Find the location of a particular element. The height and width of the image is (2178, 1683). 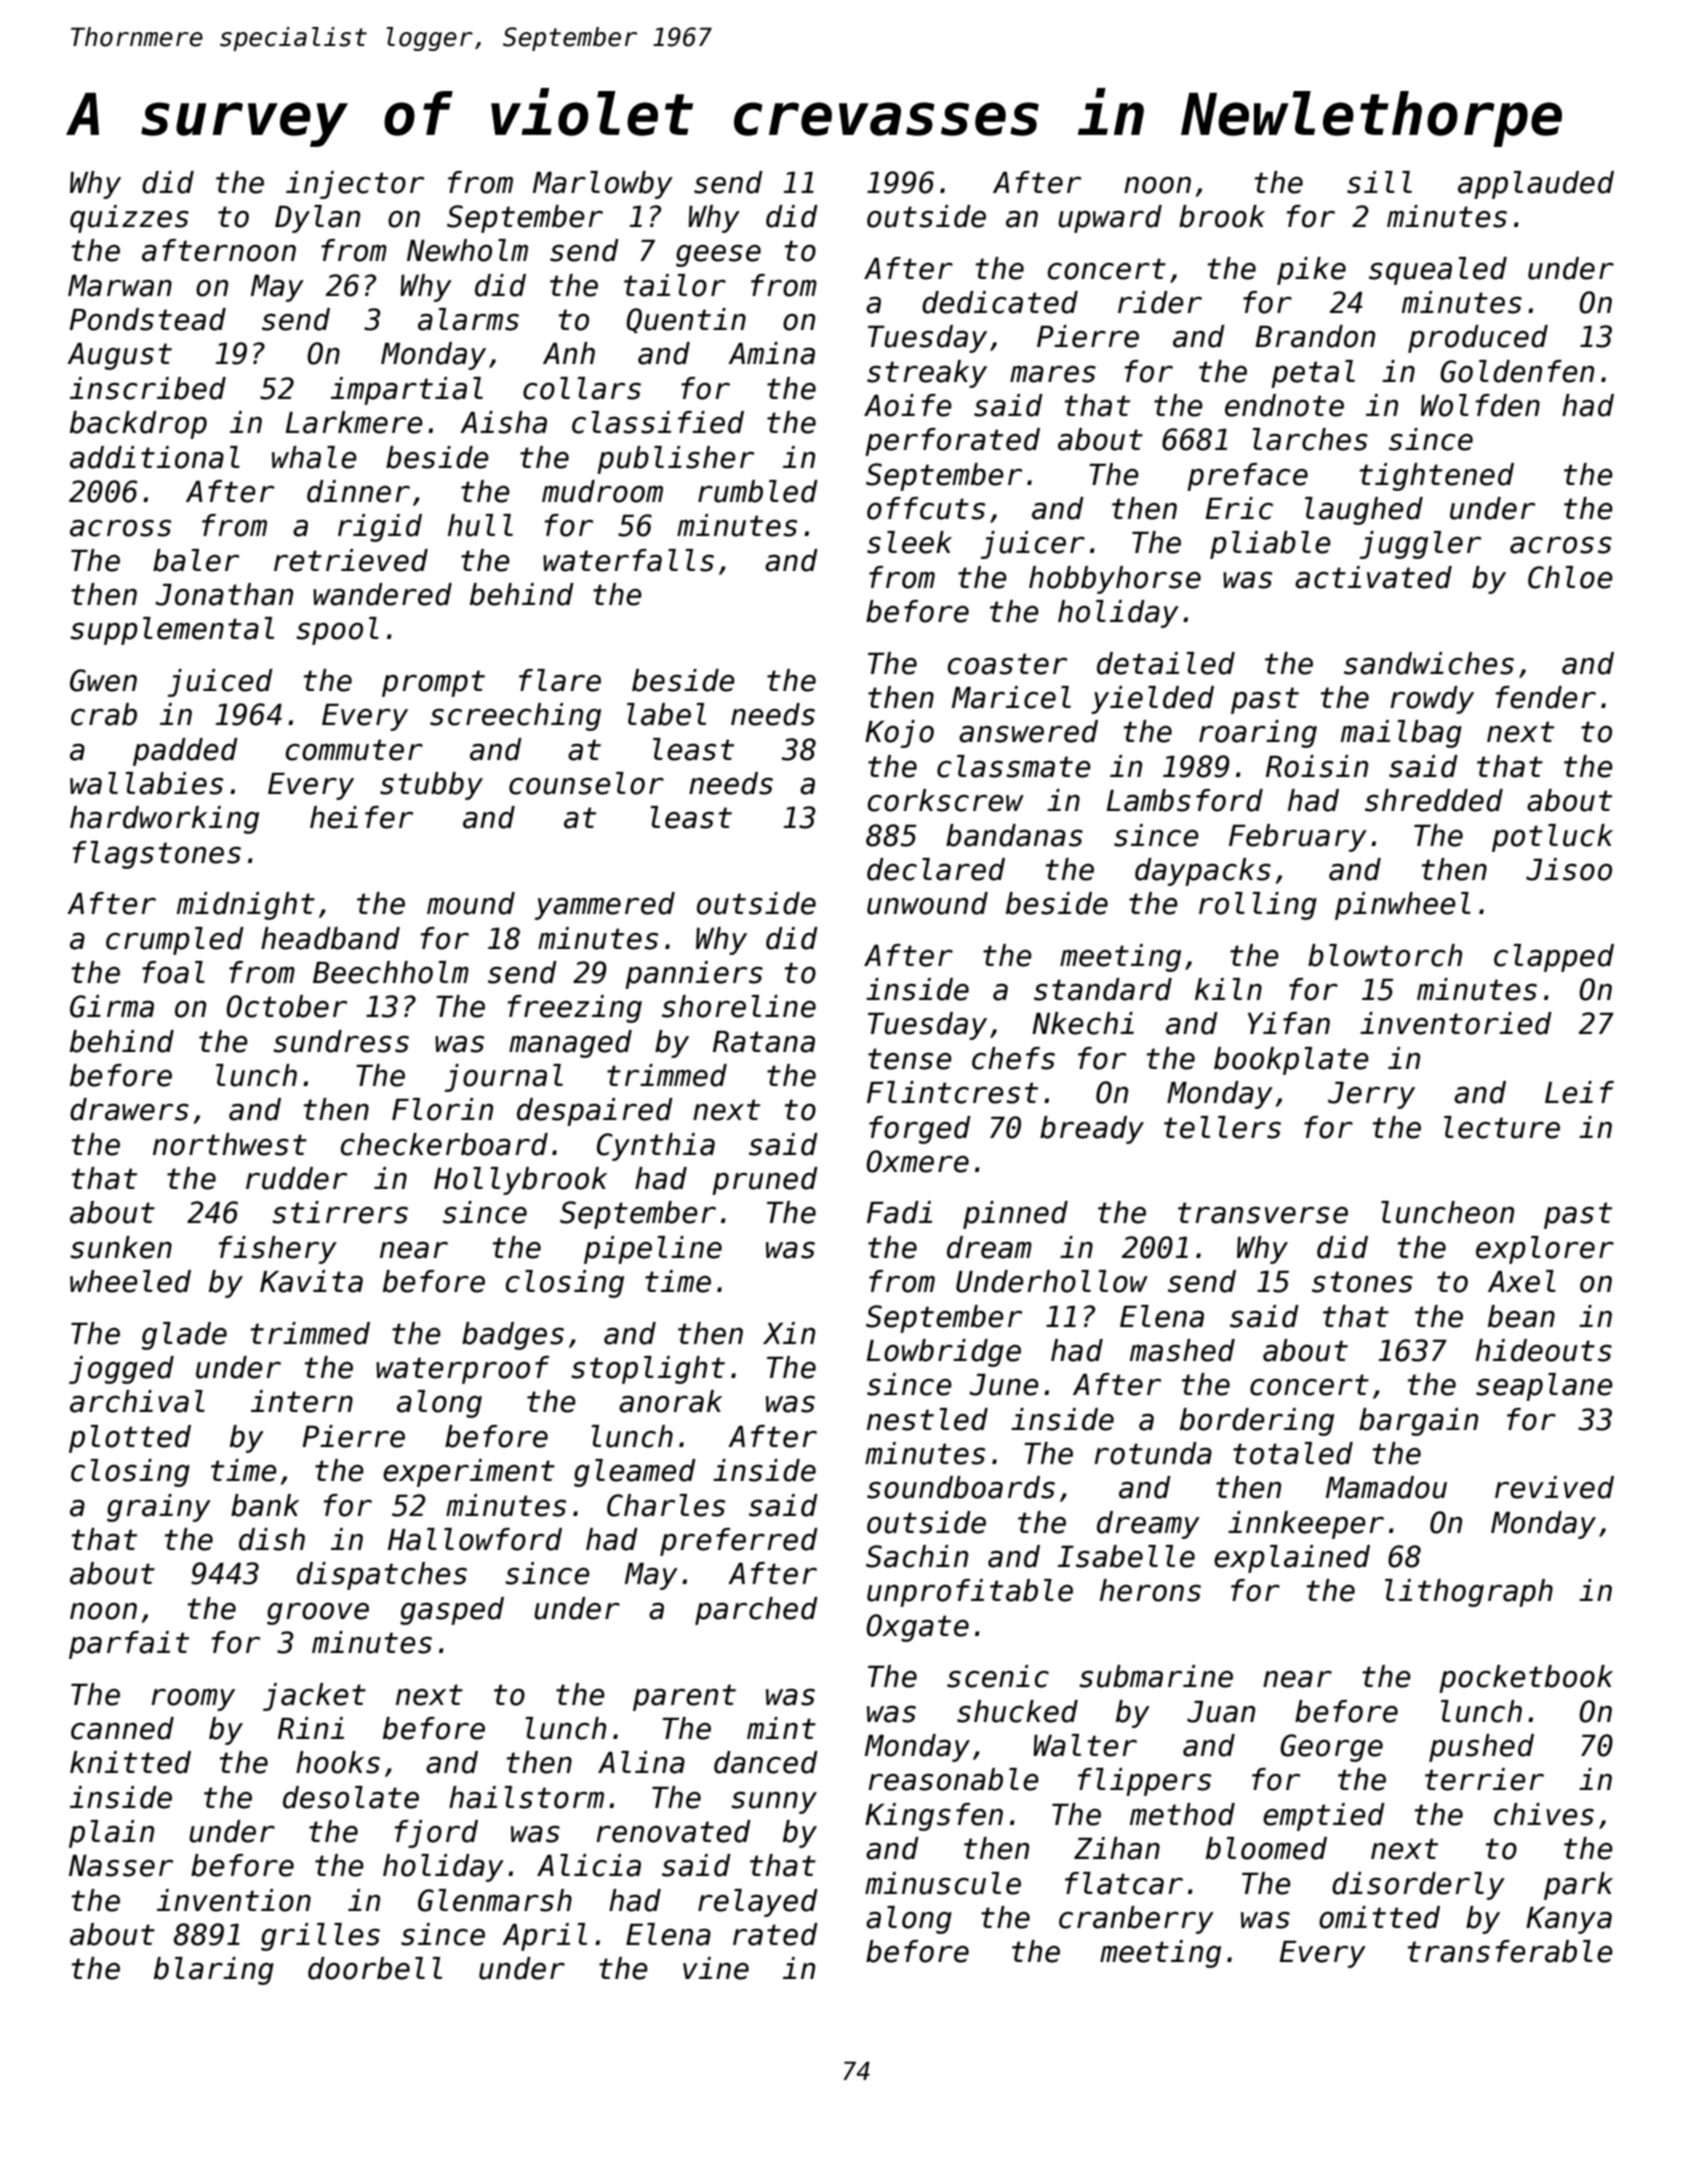

blaring is located at coordinates (214, 1971).
